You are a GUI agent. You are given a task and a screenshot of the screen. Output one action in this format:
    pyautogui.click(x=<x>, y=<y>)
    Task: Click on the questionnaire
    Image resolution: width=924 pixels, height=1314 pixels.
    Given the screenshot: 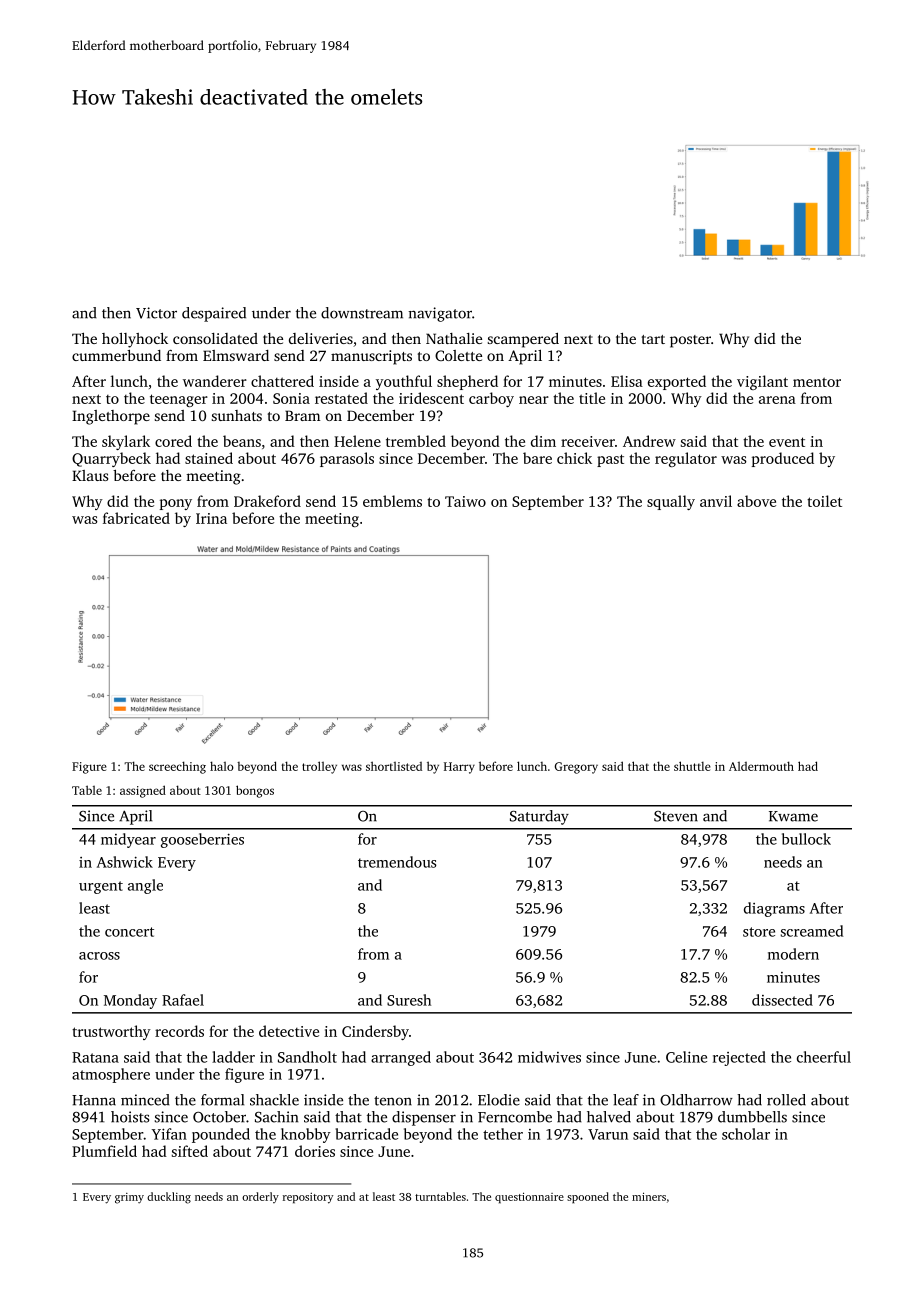 What is the action you would take?
    pyautogui.click(x=529, y=1198)
